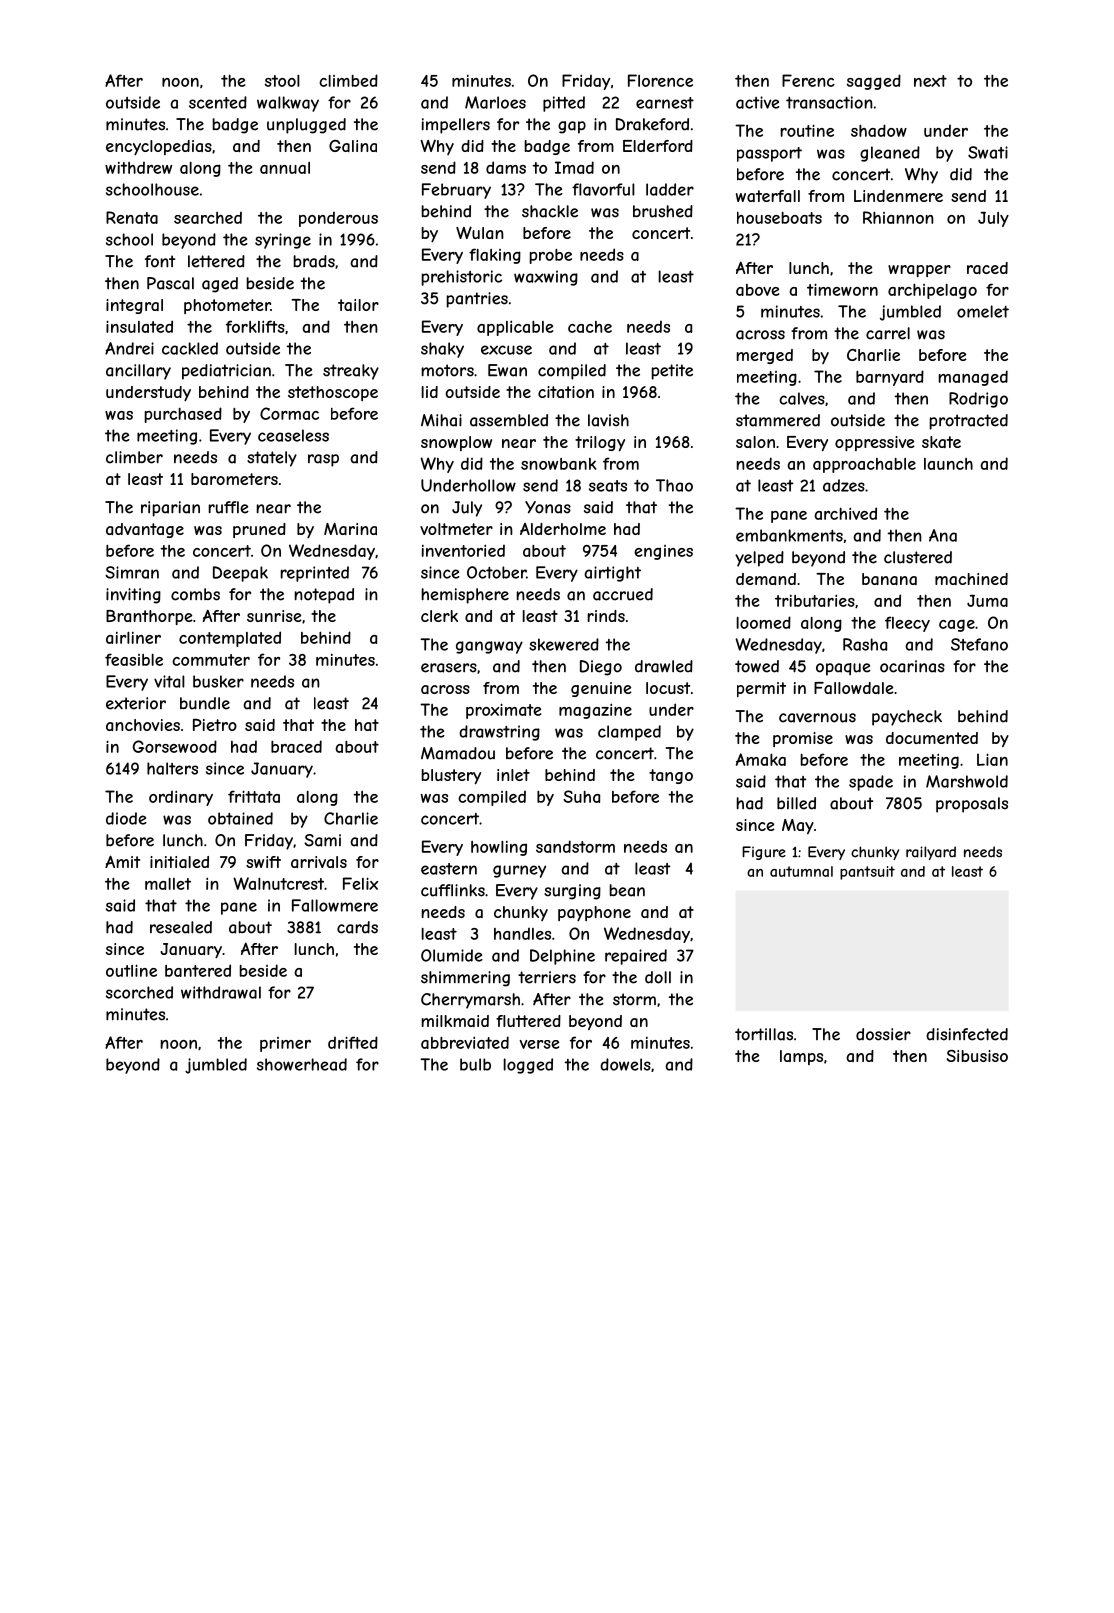 This image has width=1114, height=1613. Describe the element at coordinates (764, 853) in the image. I see `Figure` at that location.
